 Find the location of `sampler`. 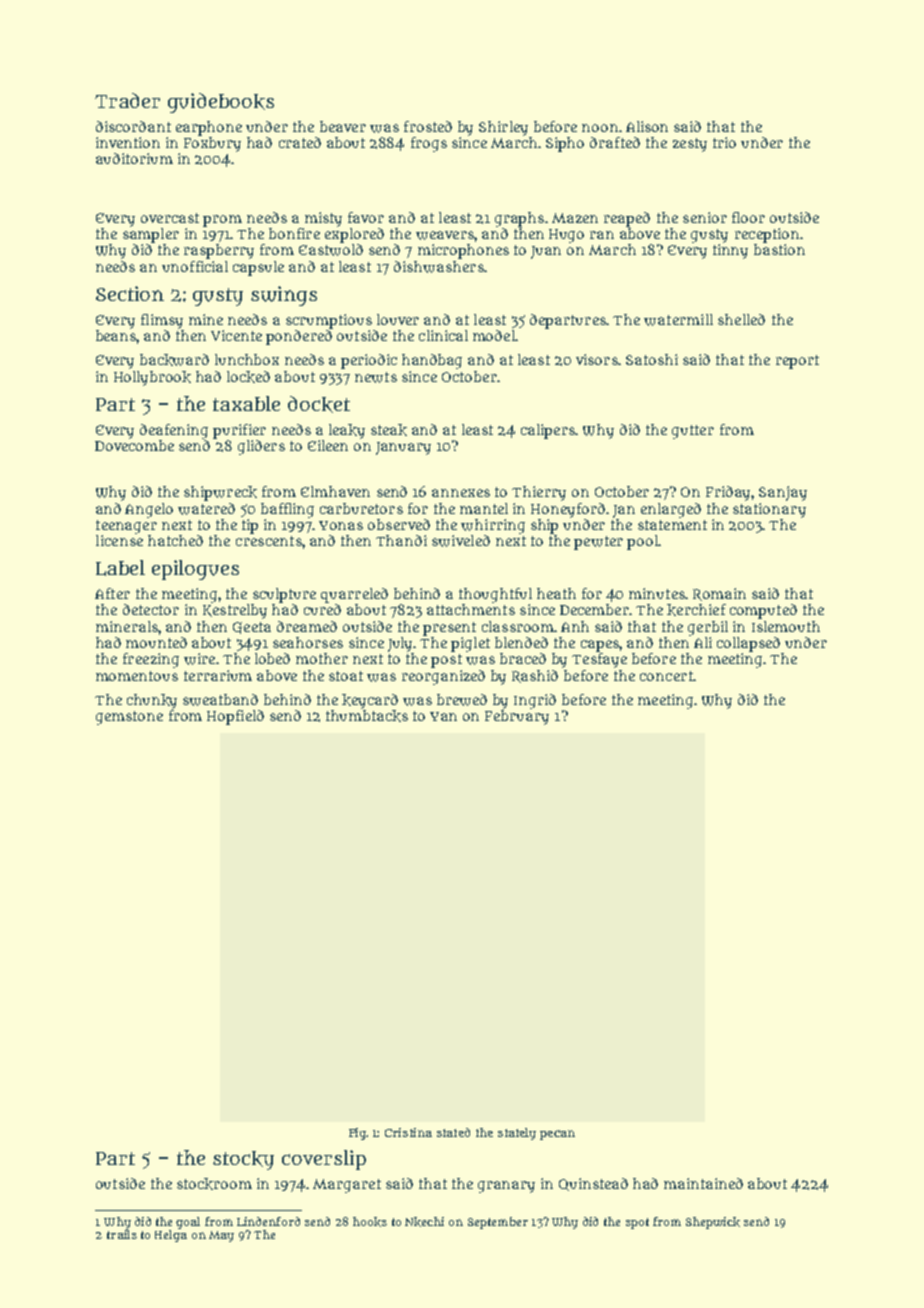

sampler is located at coordinates (151, 235).
